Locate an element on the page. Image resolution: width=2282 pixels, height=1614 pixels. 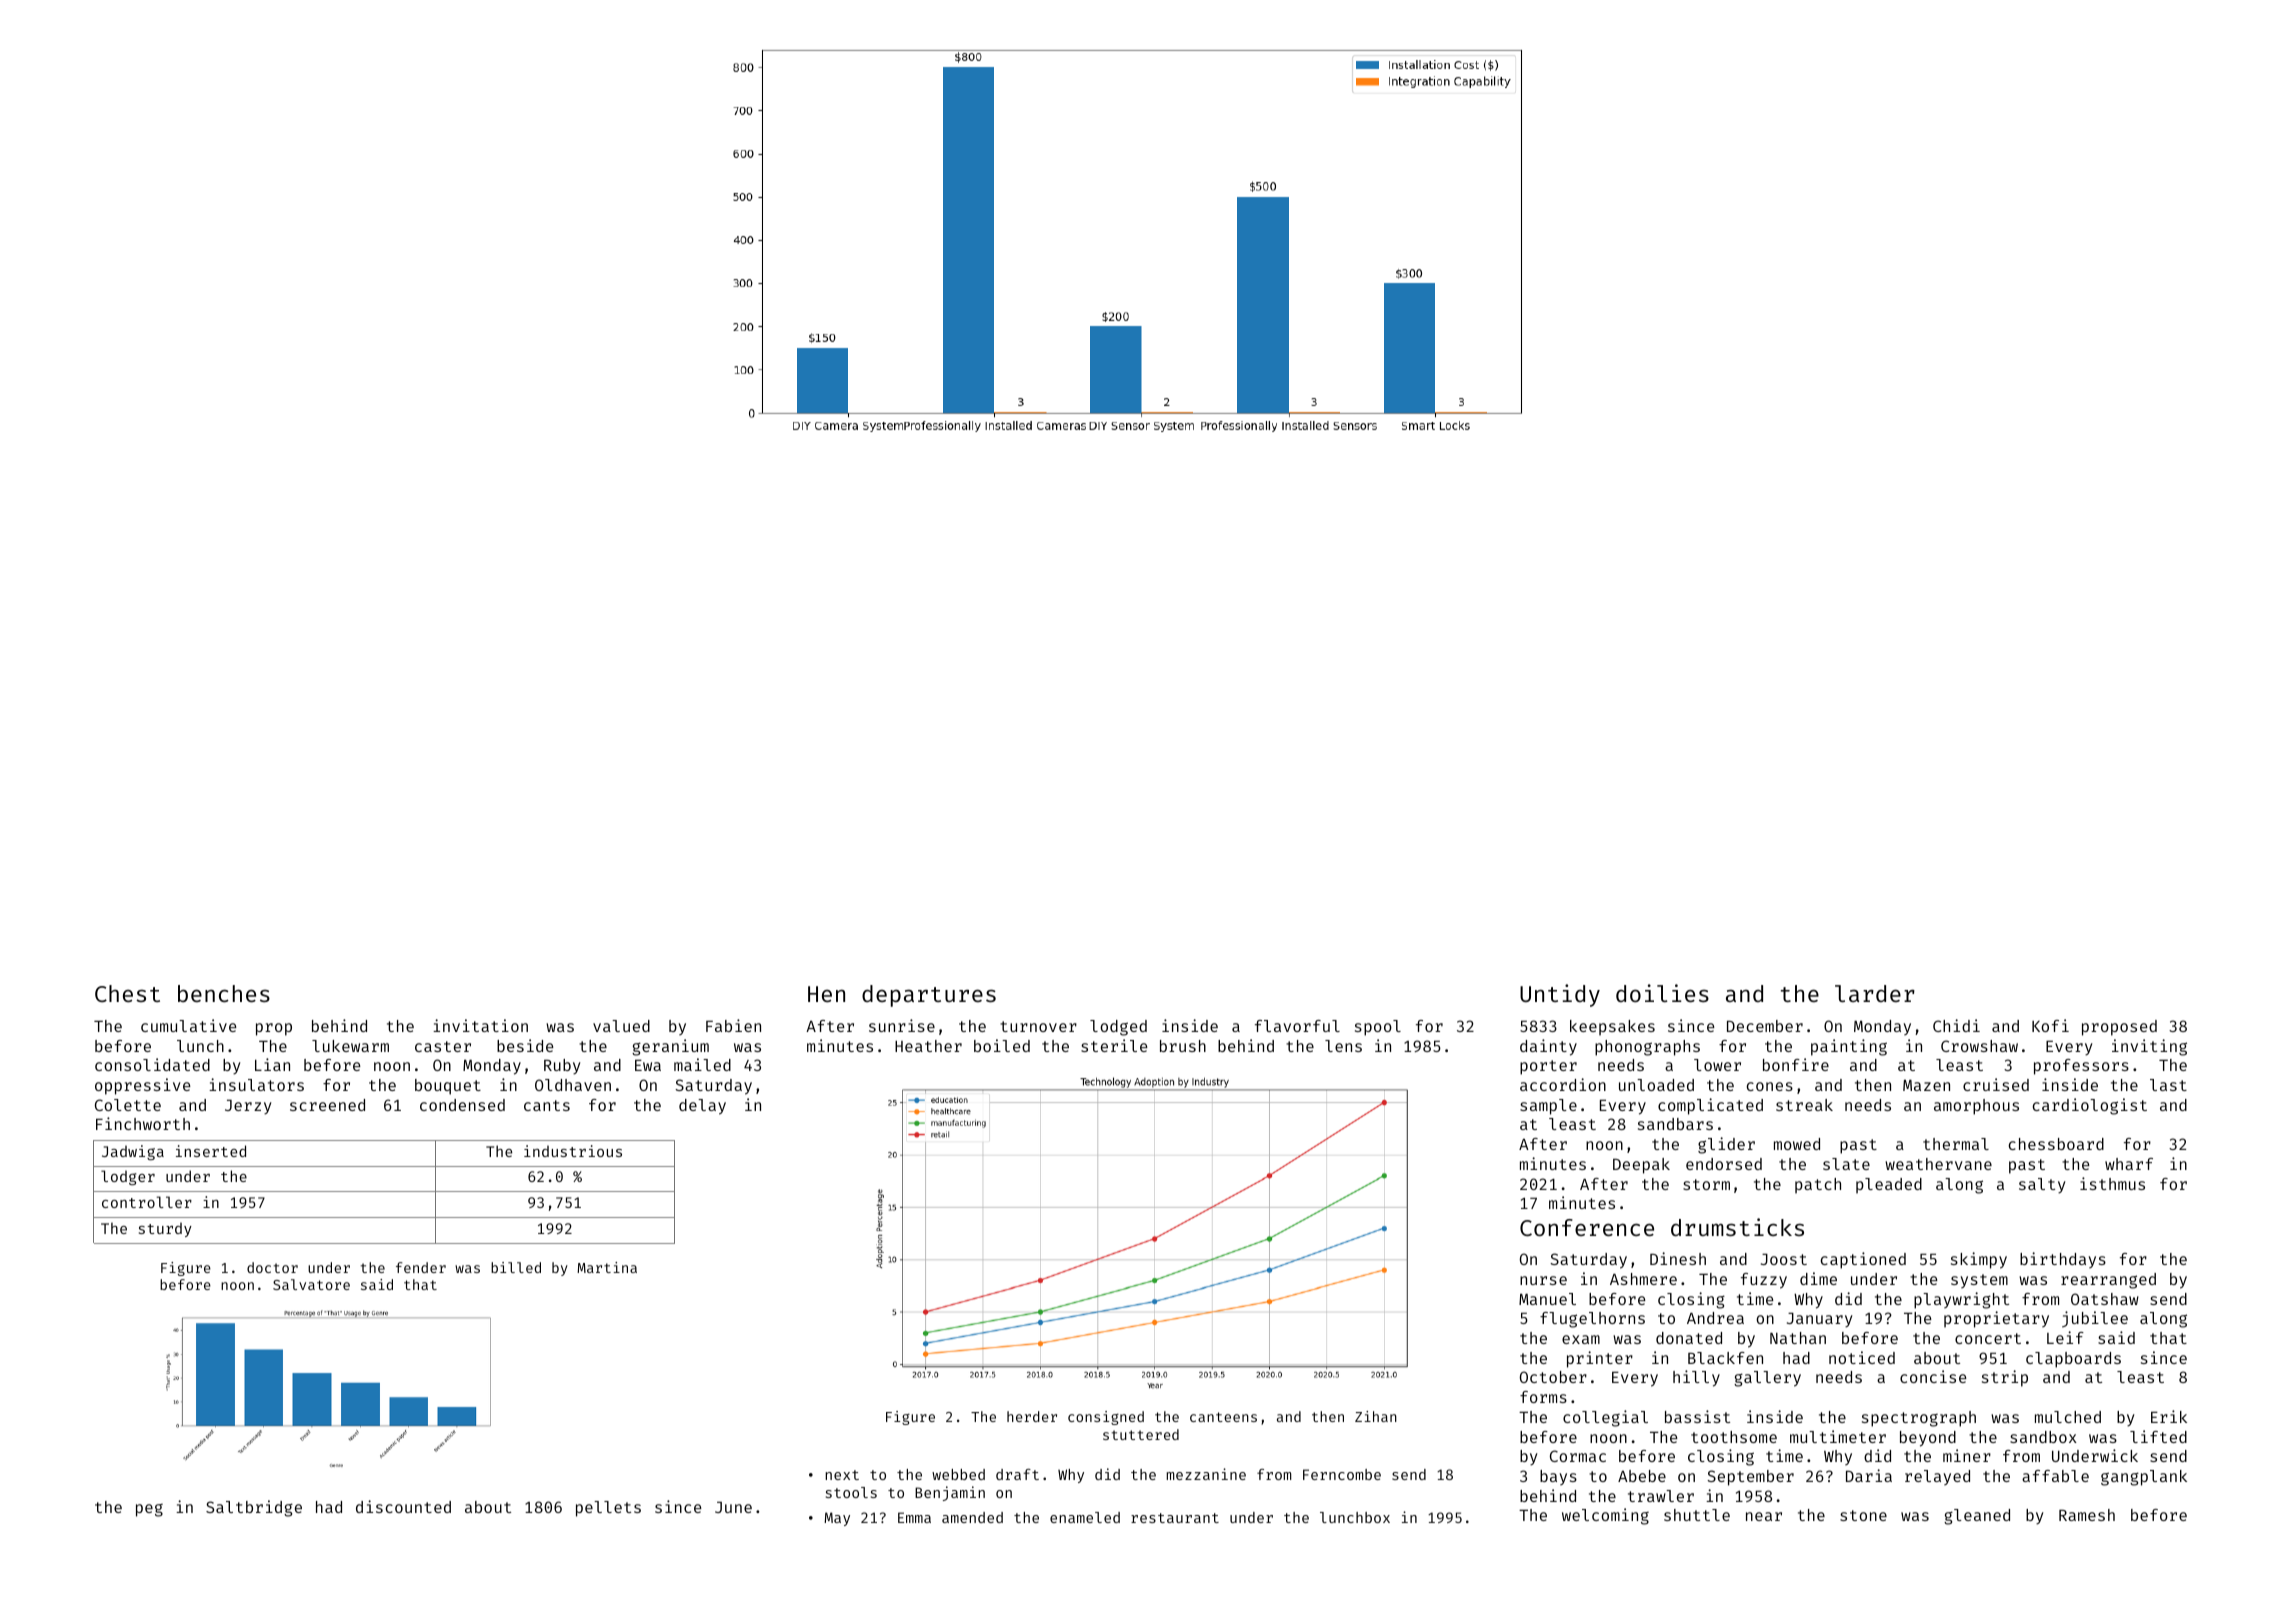
Salvatore is located at coordinates (311, 1284).
